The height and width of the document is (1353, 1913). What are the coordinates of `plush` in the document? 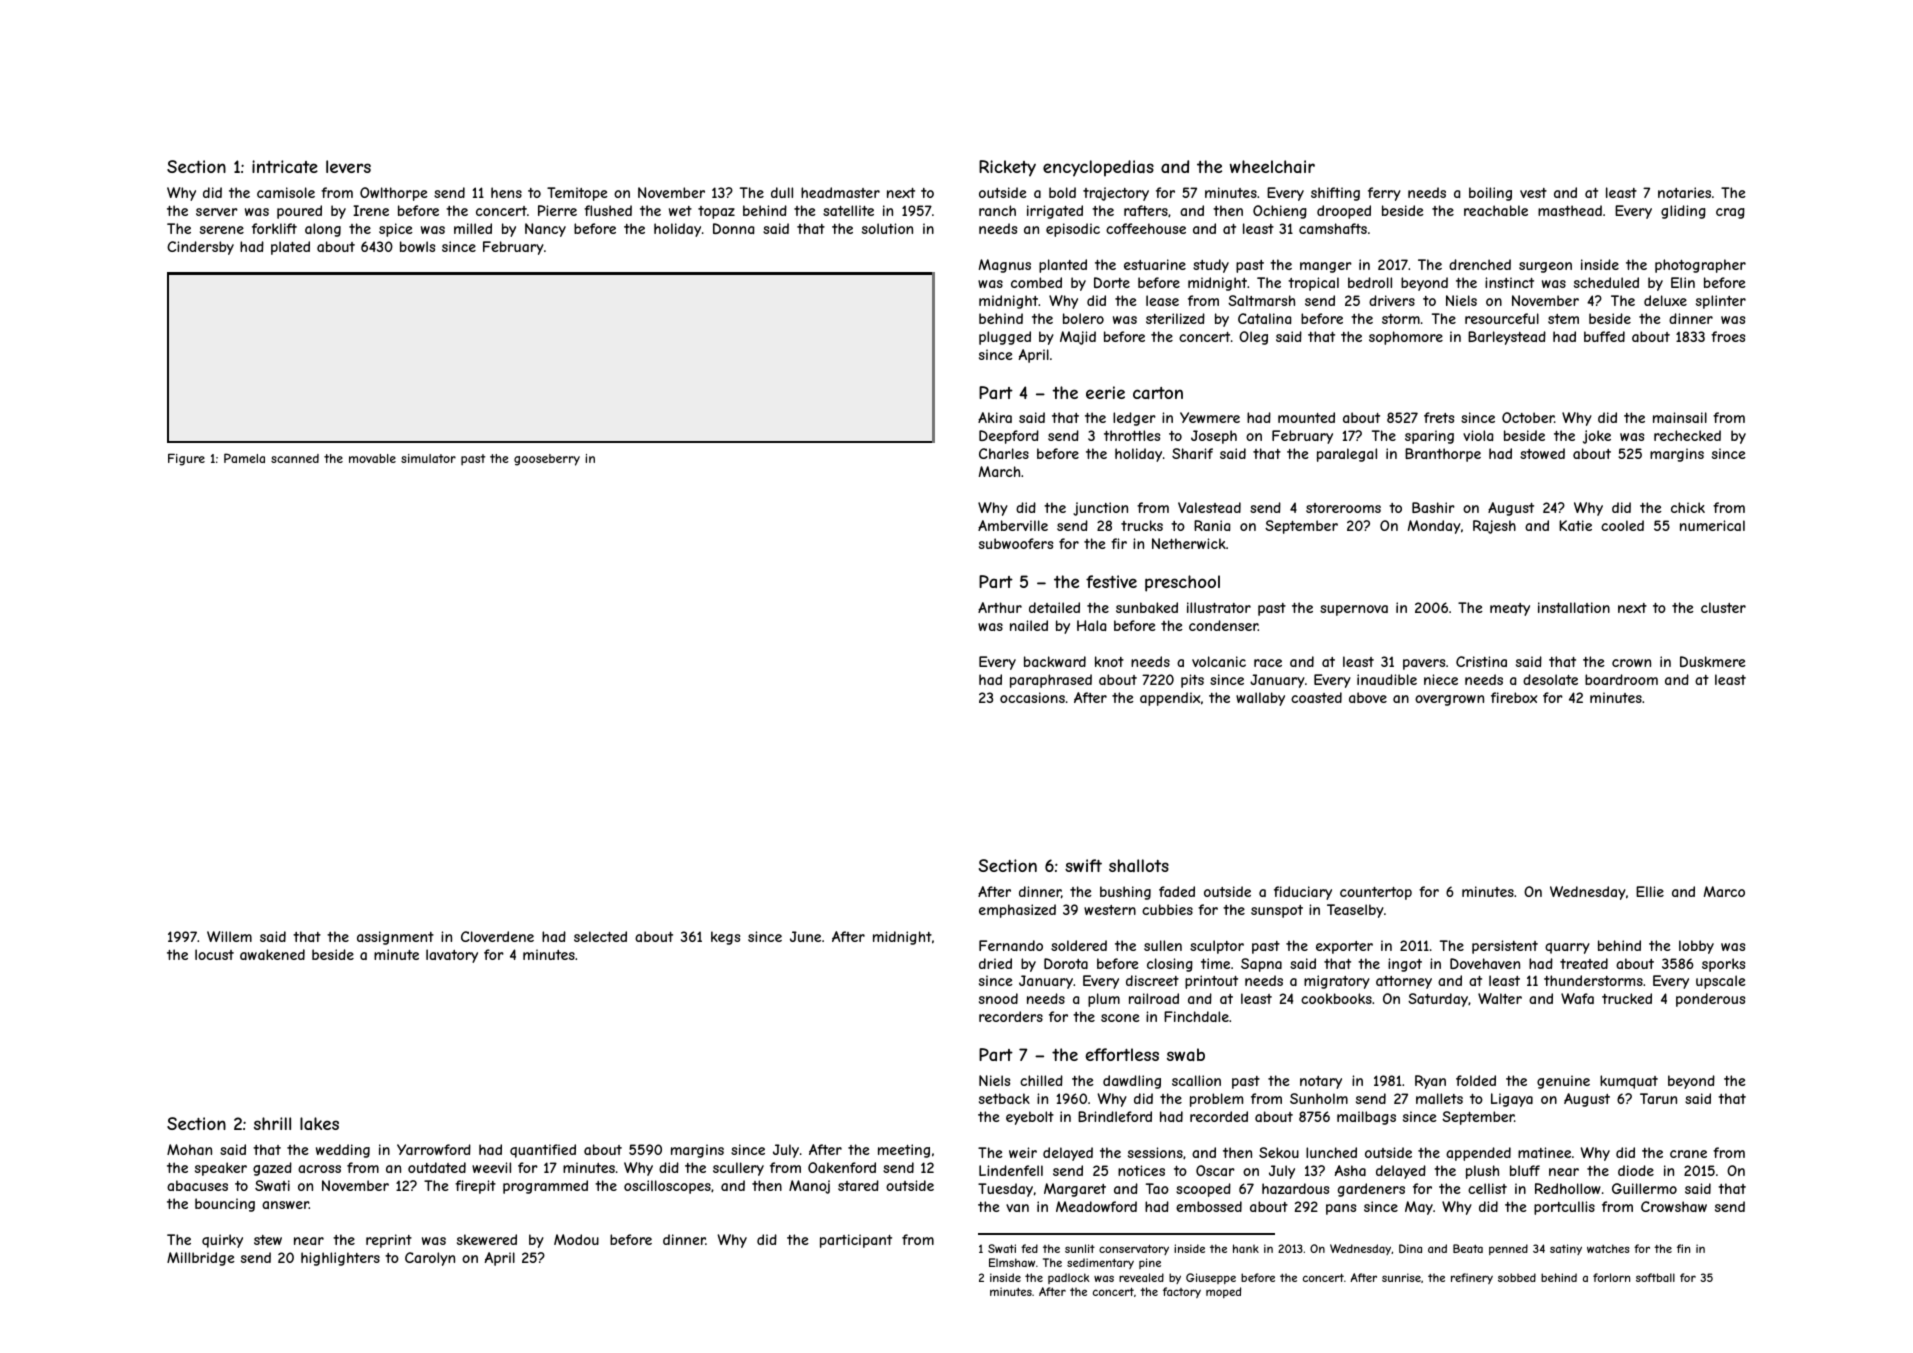 It's located at (1482, 1172).
